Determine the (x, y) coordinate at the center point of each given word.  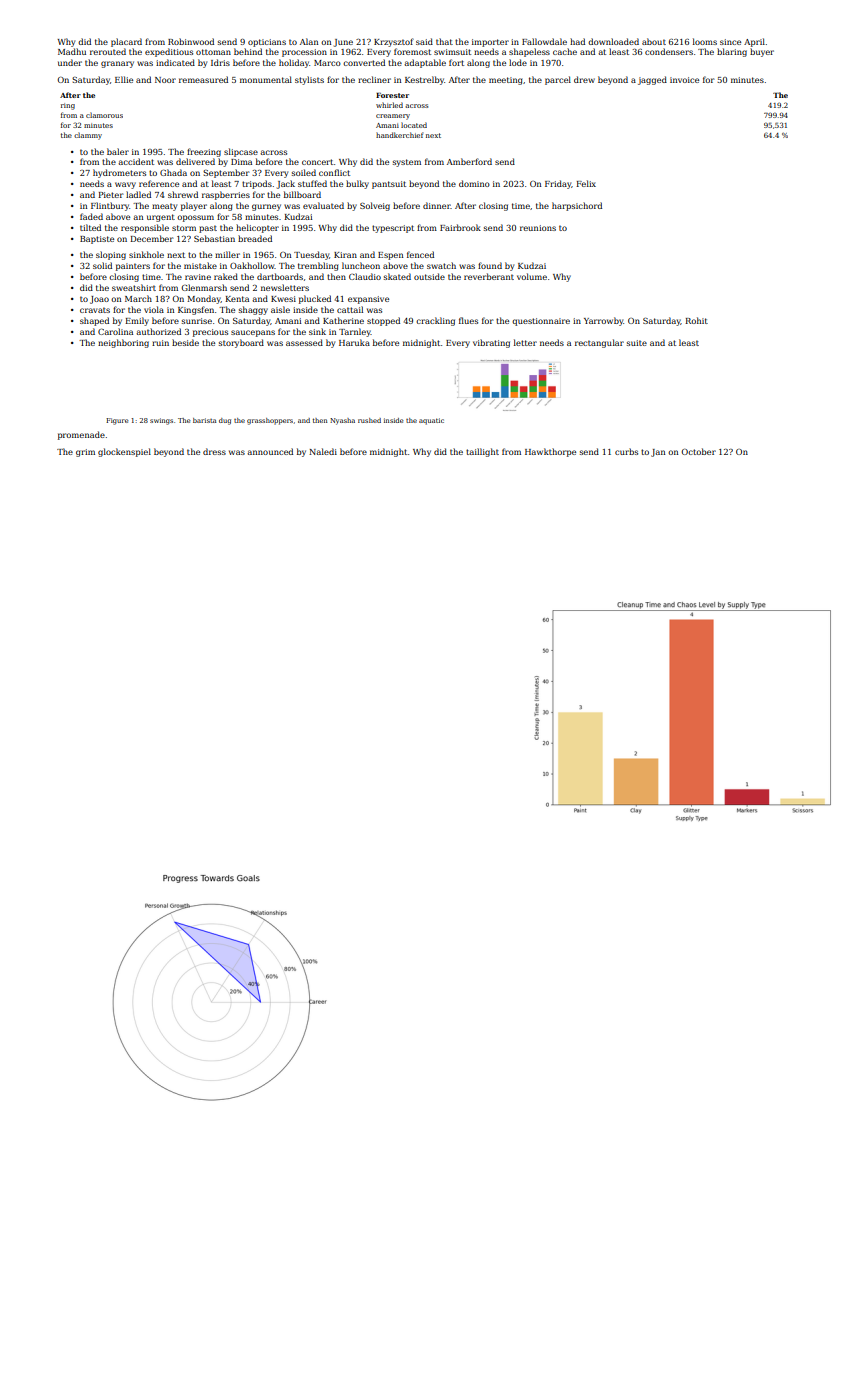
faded (91, 216)
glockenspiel (124, 452)
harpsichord (577, 206)
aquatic (431, 421)
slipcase (241, 152)
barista (205, 420)
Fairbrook (460, 227)
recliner (374, 79)
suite (637, 343)
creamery (393, 117)
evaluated (323, 205)
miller (227, 254)
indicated (175, 62)
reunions (538, 228)
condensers (669, 51)
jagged (652, 80)
